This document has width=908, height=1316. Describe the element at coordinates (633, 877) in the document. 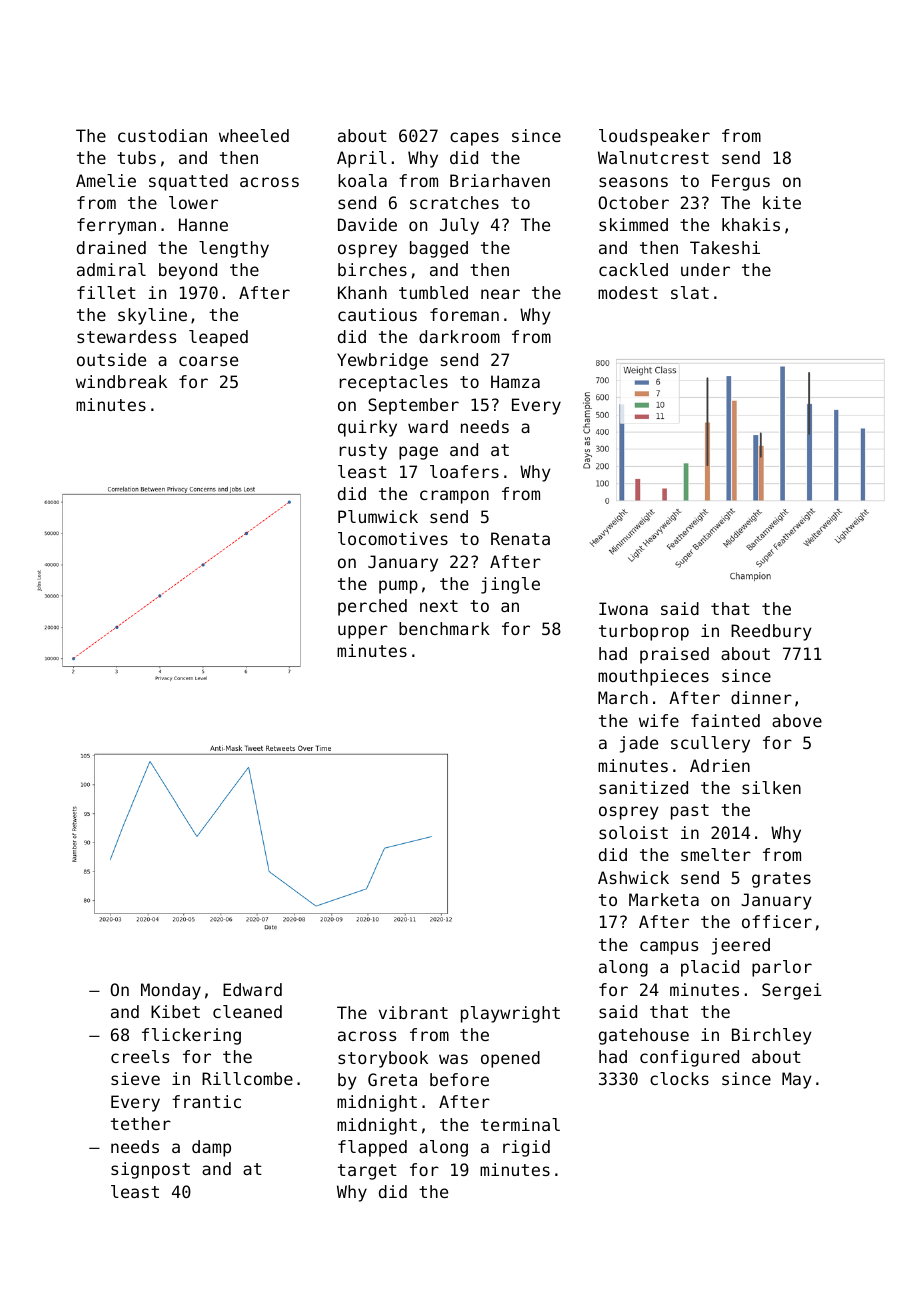

I see `Ashwick` at that location.
